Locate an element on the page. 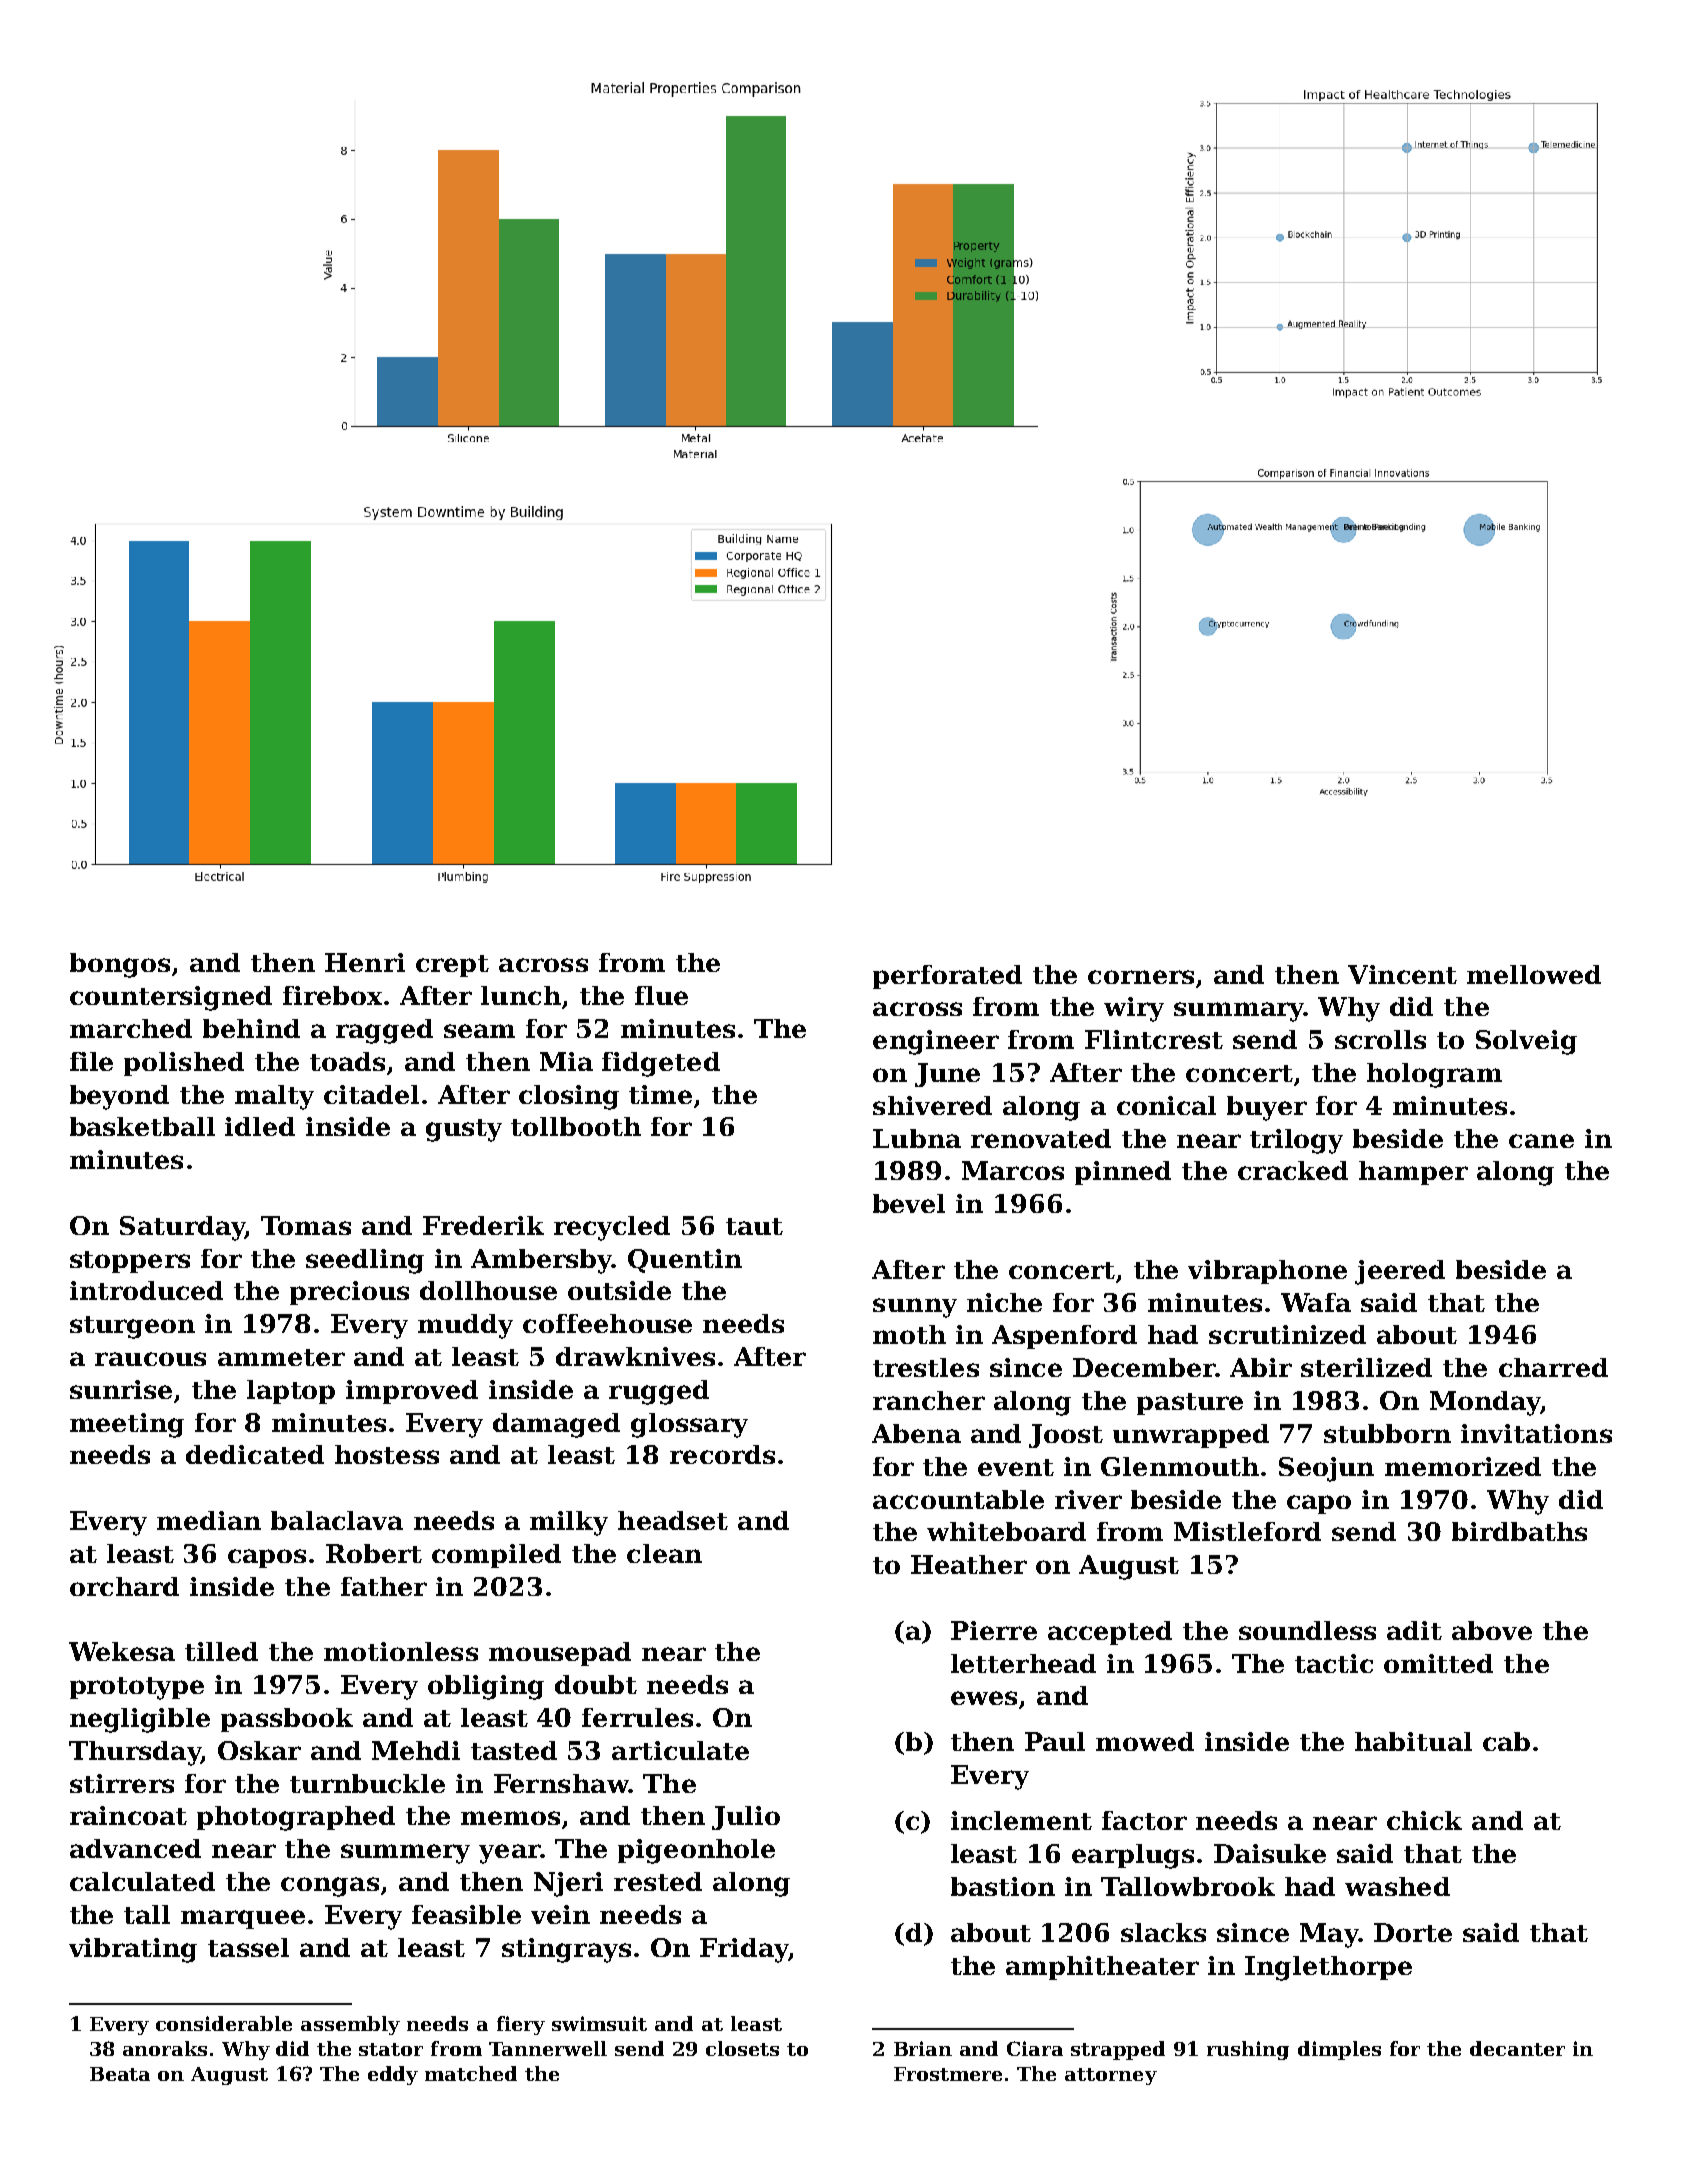  mellowed is located at coordinates (1534, 974).
